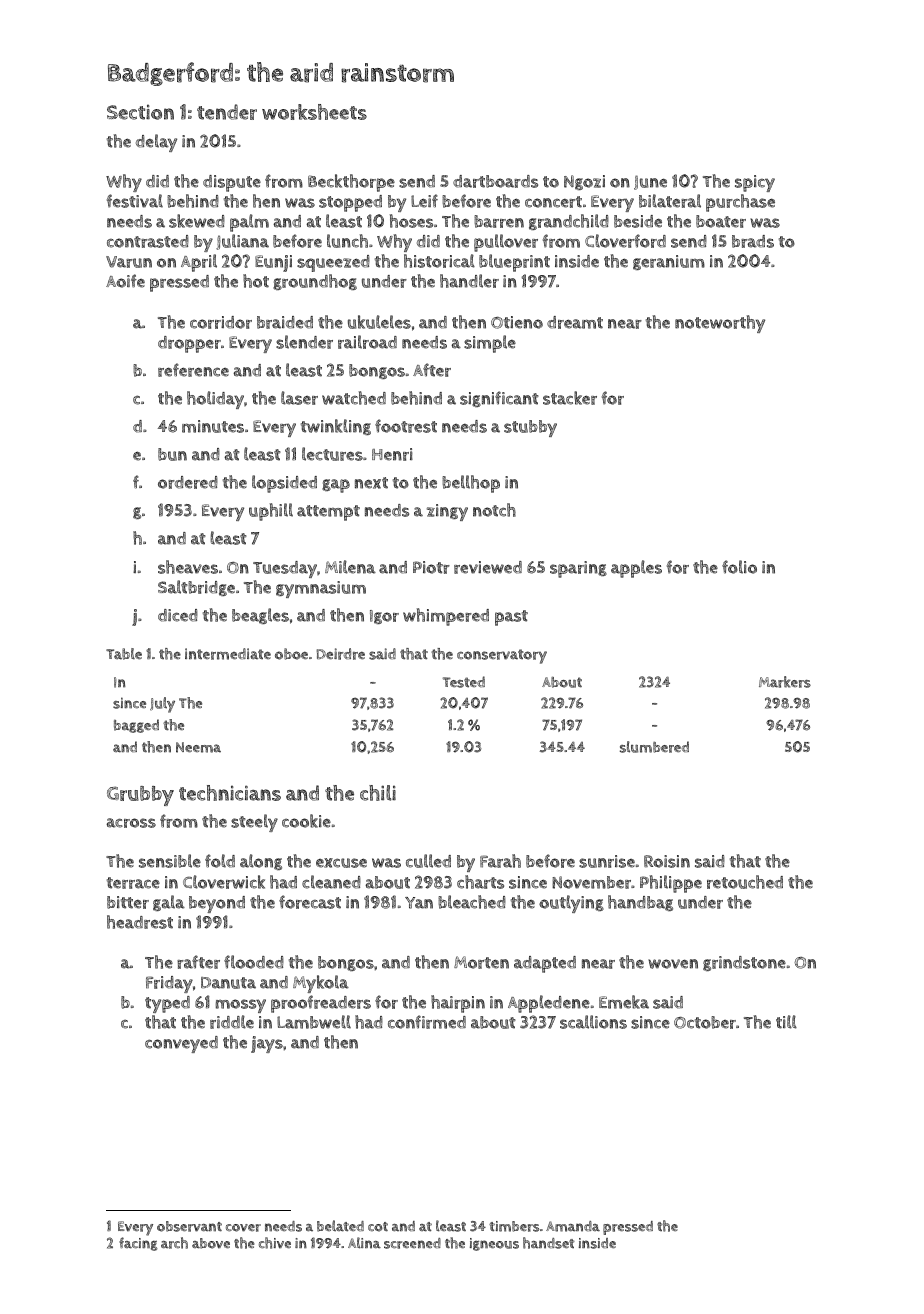 The width and height of the screenshot is (924, 1314). Describe the element at coordinates (227, 112) in the screenshot. I see `tender` at that location.
